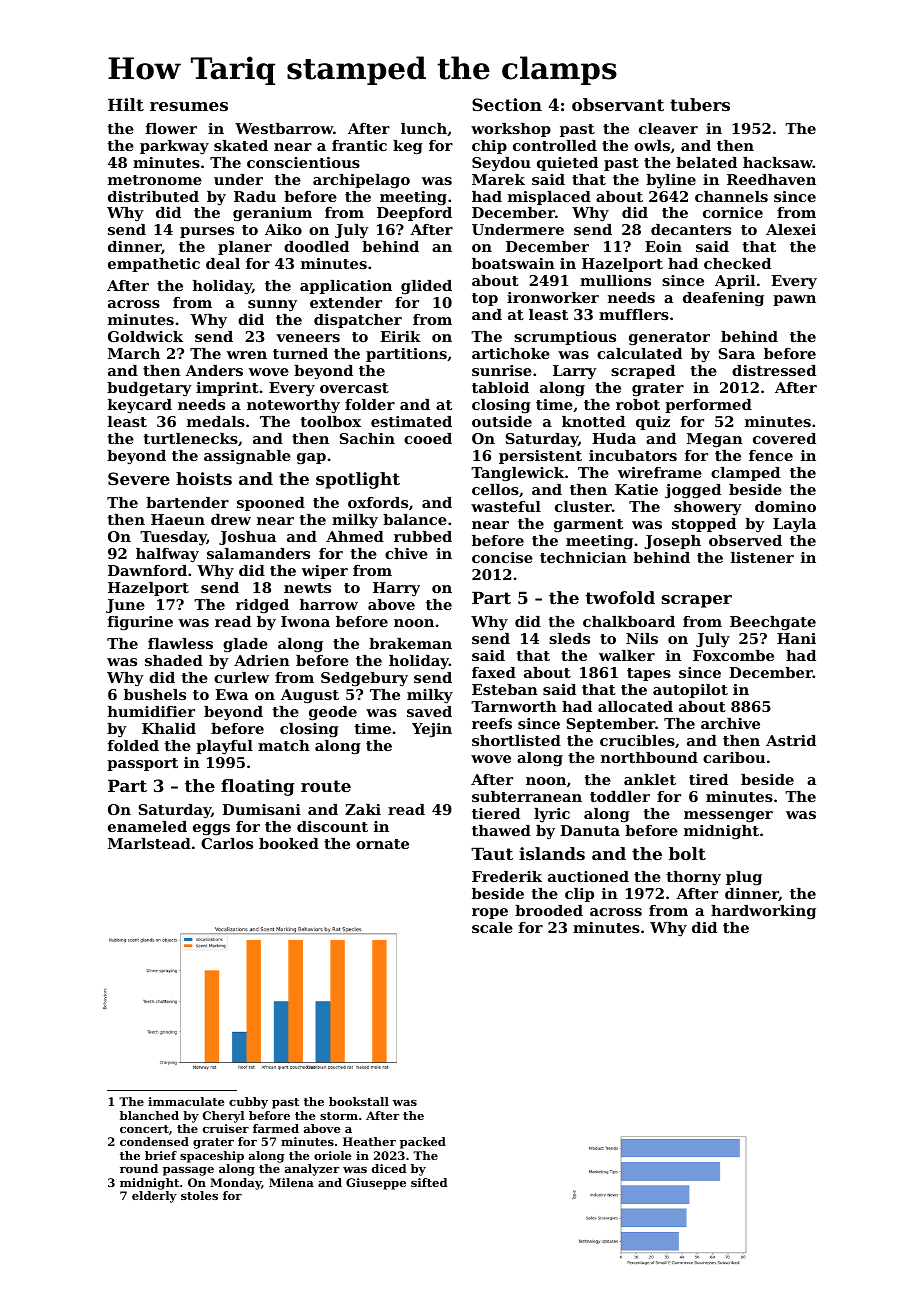 The image size is (924, 1308). What do you see at coordinates (771, 455) in the document?
I see `fence` at bounding box center [771, 455].
